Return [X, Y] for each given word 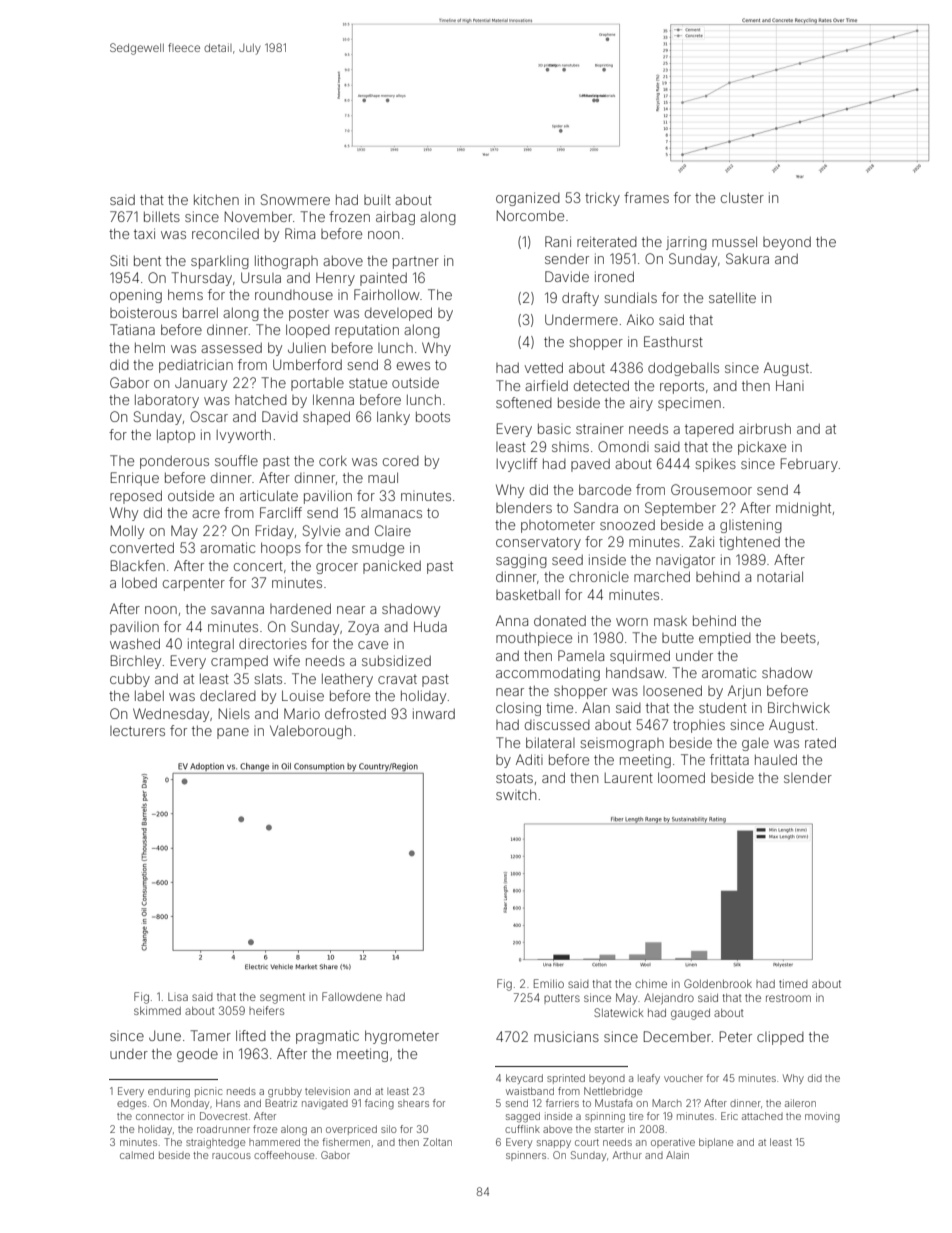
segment [282, 998]
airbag [395, 218]
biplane [716, 1143]
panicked [392, 567]
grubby [285, 1092]
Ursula [261, 277]
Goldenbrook [718, 983]
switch [516, 794]
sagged [523, 1117]
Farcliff [281, 512]
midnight [803, 509]
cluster [742, 197]
